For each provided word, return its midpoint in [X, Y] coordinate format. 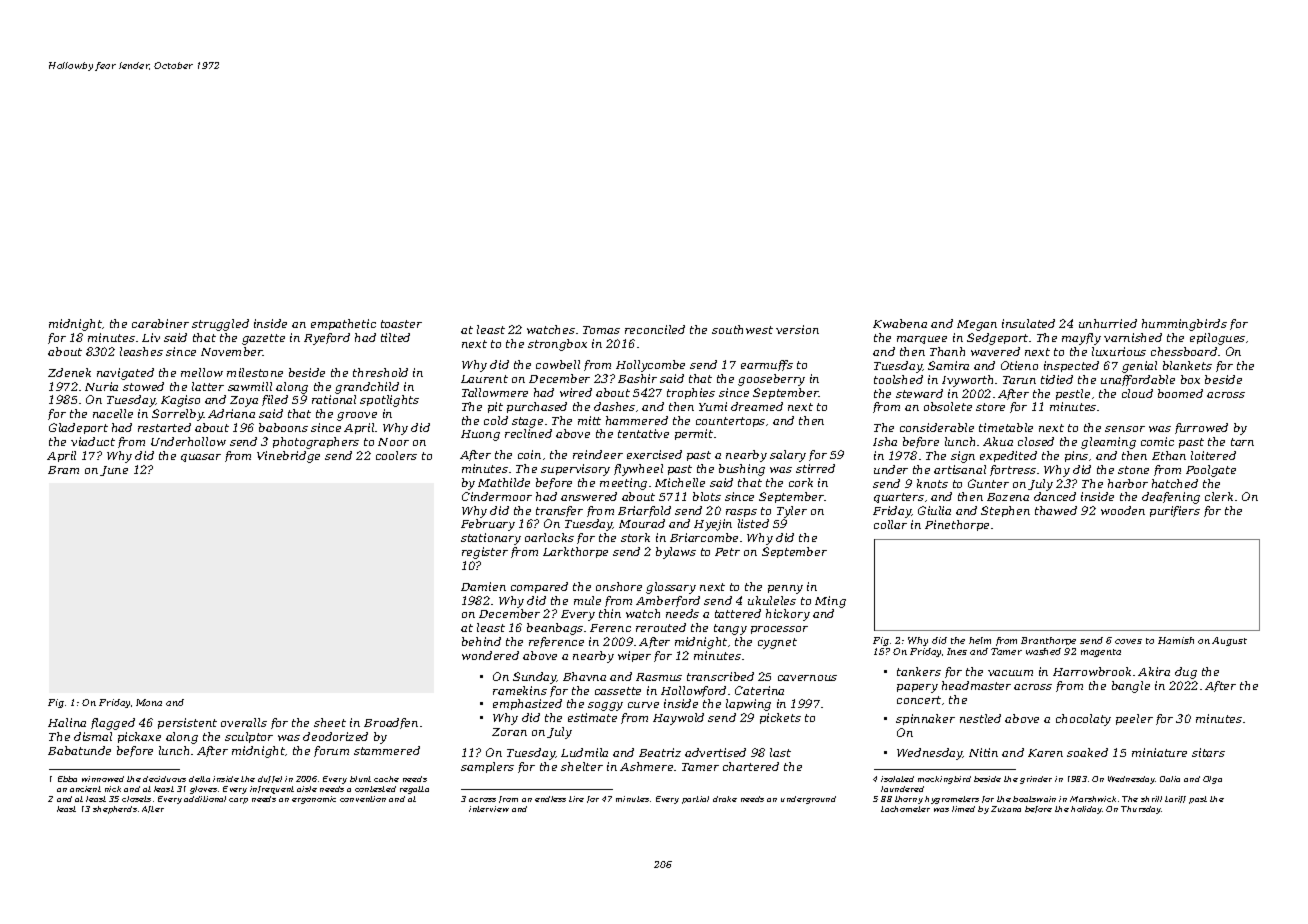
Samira [948, 365]
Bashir [637, 378]
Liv [151, 337]
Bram [63, 470]
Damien [483, 586]
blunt [360, 779]
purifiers [1175, 511]
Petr [727, 552]
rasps [741, 513]
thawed [1056, 510]
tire [576, 799]
